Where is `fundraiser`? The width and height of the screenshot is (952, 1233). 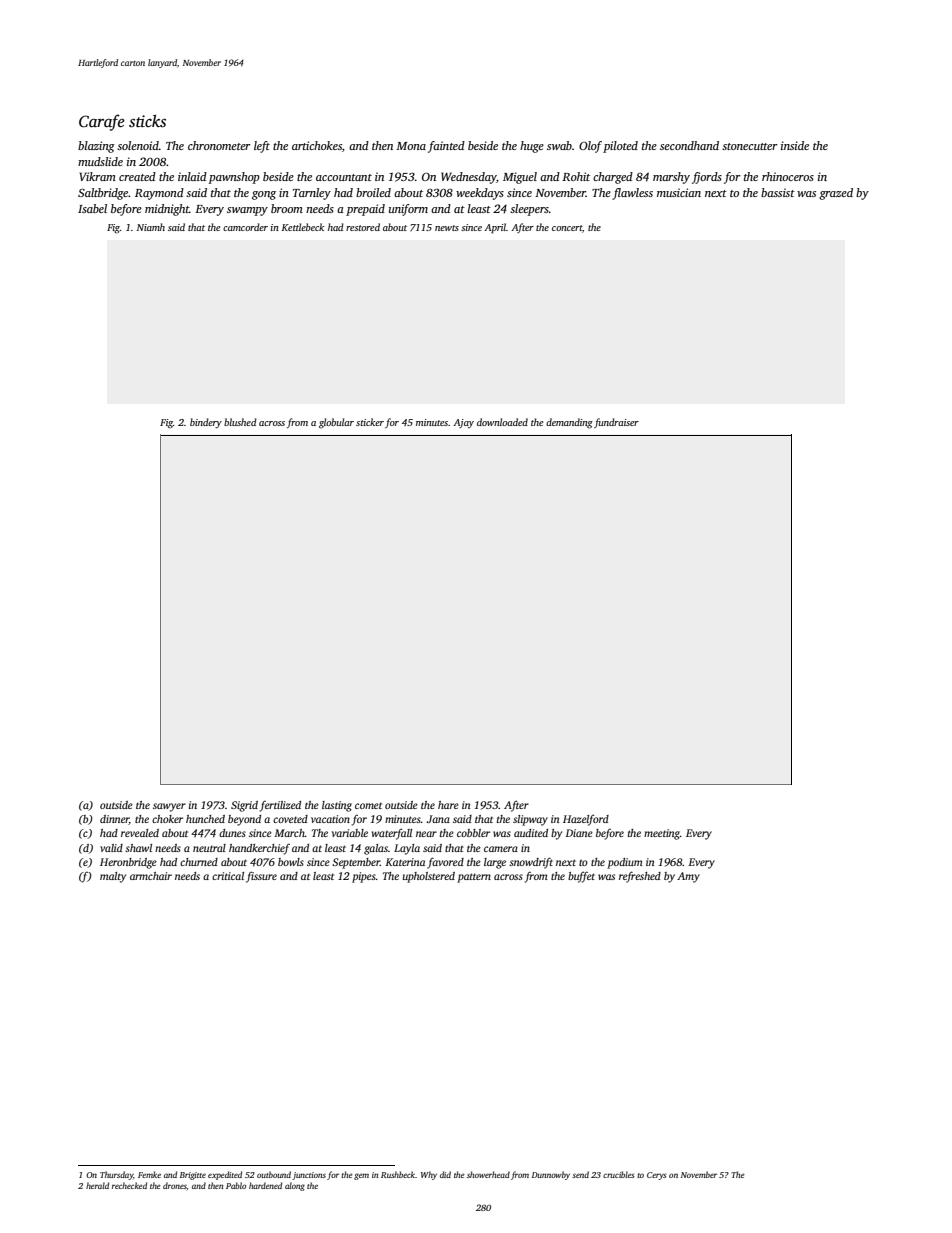 fundraiser is located at coordinates (616, 423).
